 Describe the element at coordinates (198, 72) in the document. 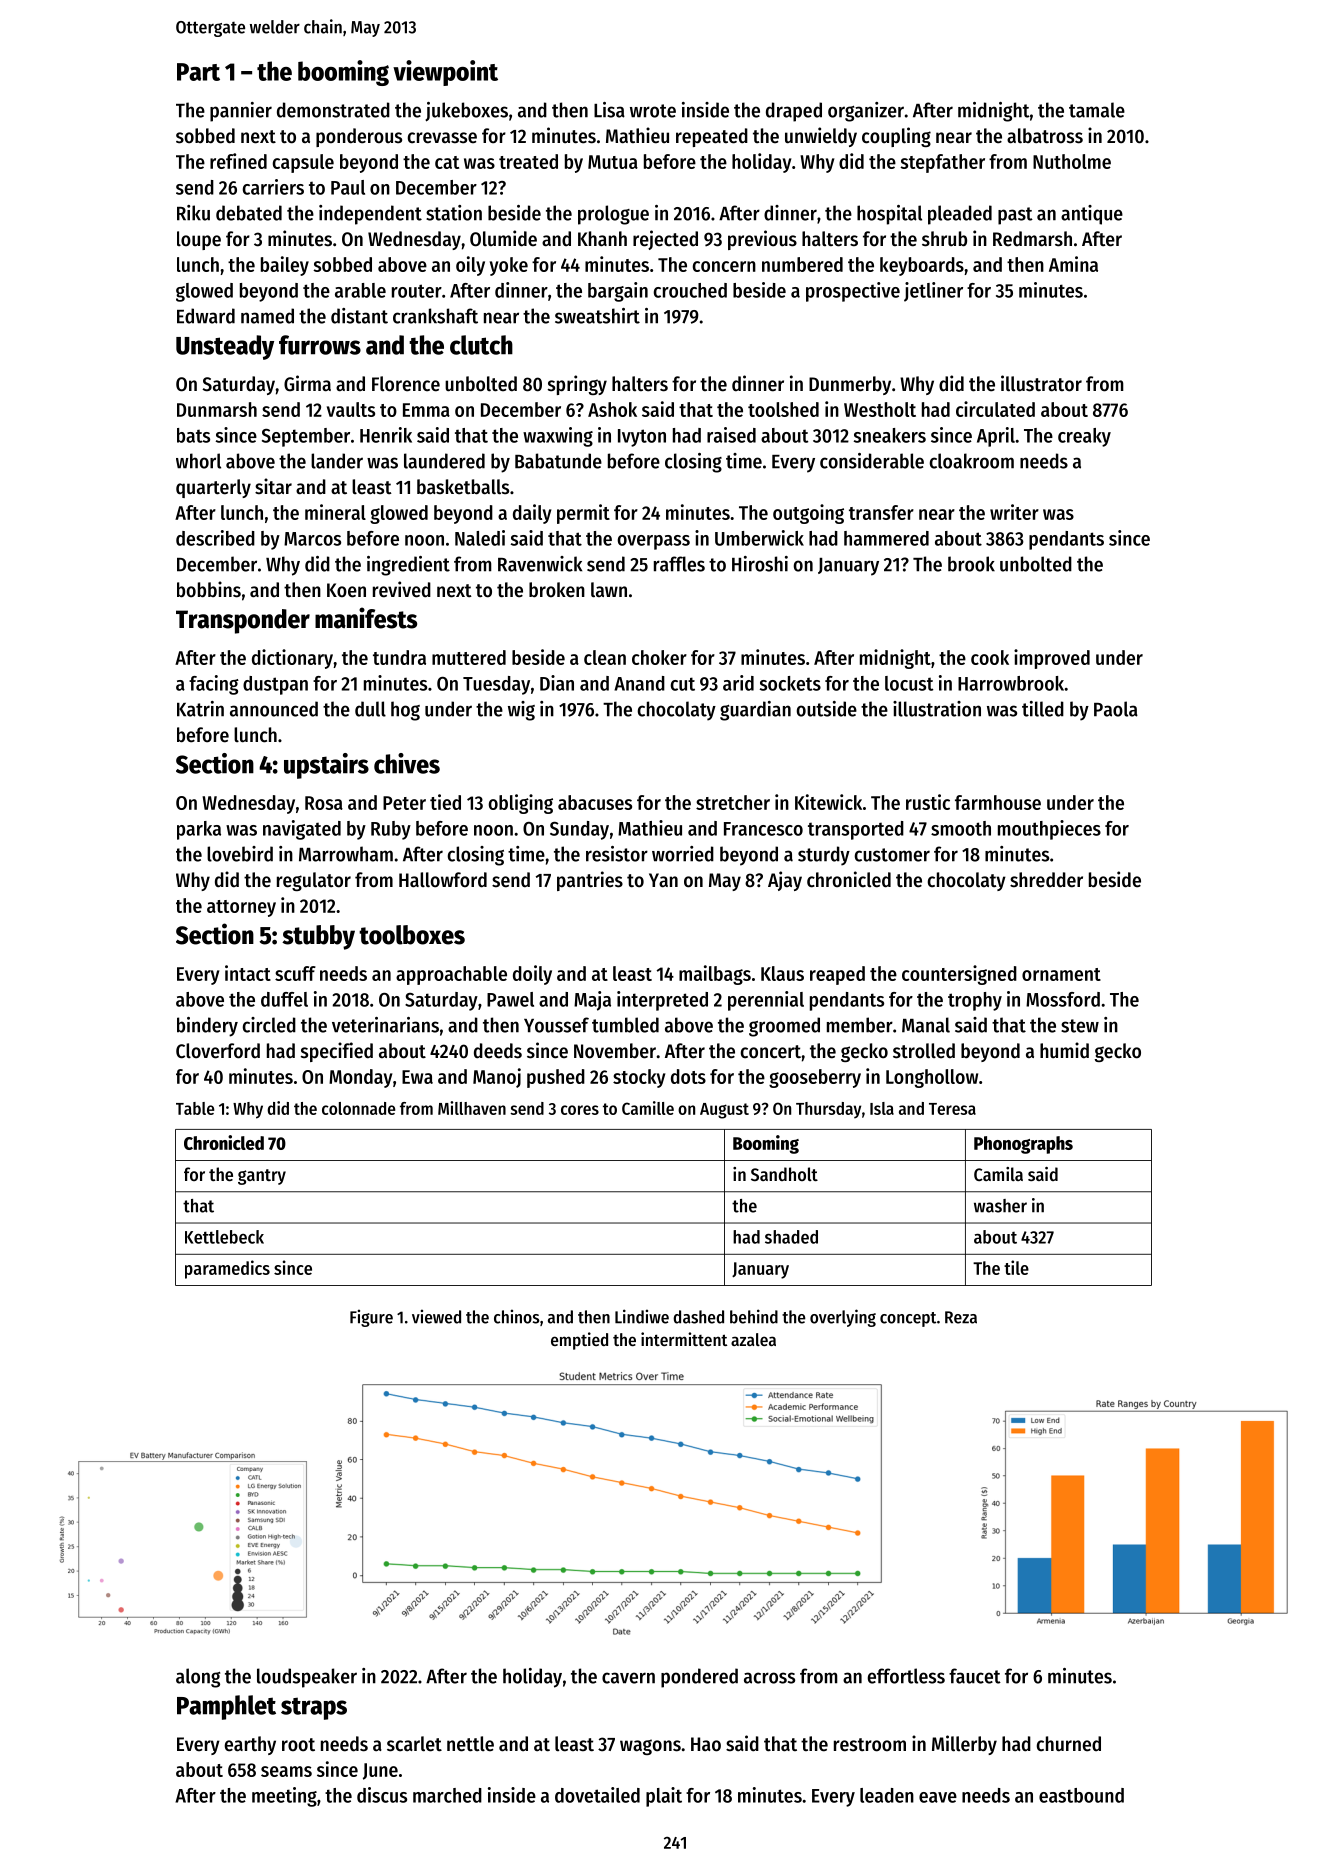

I see `Part` at that location.
